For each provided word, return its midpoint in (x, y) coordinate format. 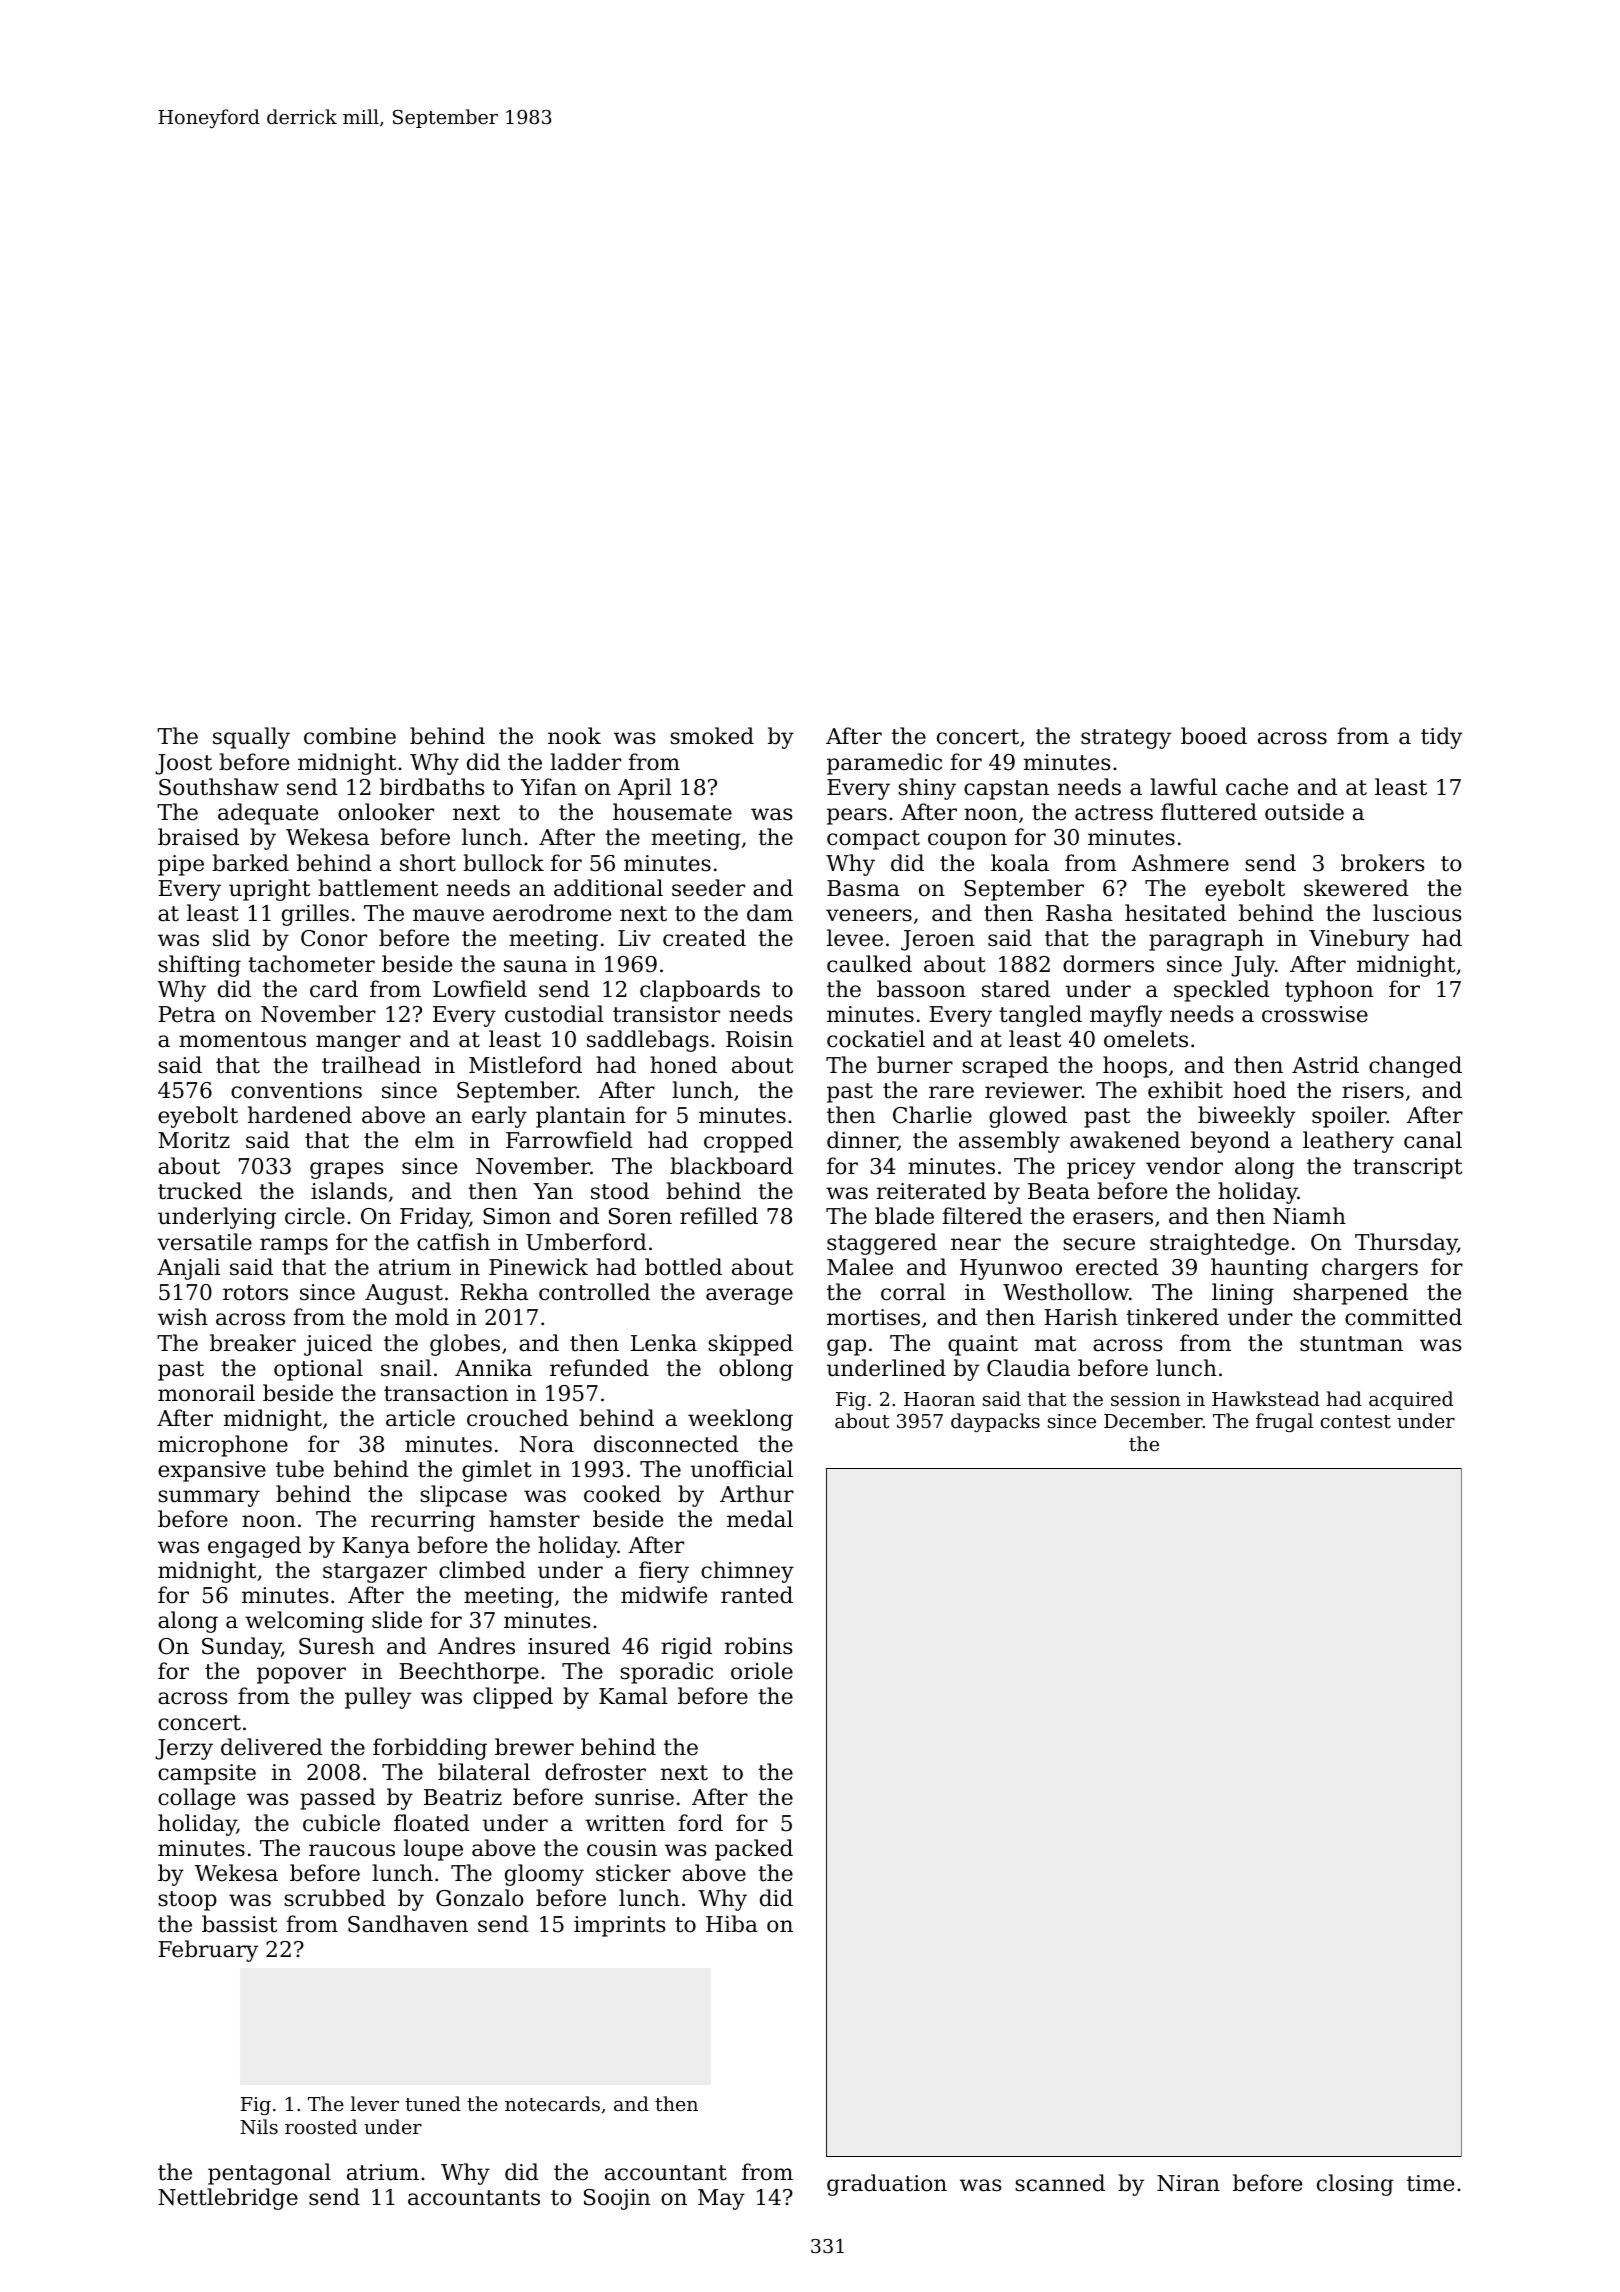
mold (422, 1317)
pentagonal (269, 2174)
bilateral (484, 1772)
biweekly (1246, 1117)
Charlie (932, 1115)
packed (754, 1850)
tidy (1441, 738)
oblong (756, 1370)
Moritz (194, 1140)
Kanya (376, 1547)
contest (1356, 1421)
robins (758, 1646)
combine (350, 736)
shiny (927, 789)
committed (1403, 1317)
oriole (762, 1671)
